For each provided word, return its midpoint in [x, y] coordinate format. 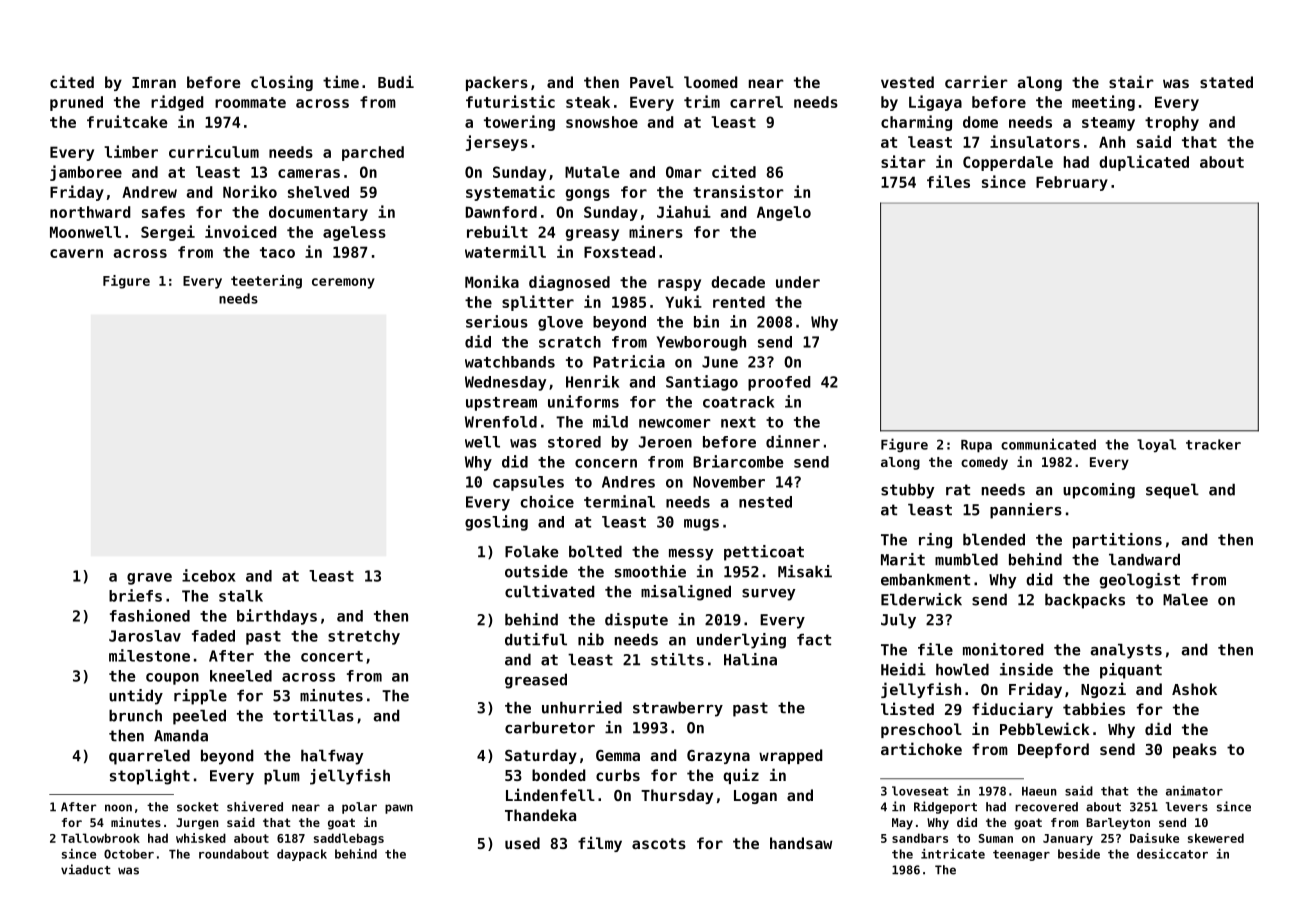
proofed [779, 383]
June [720, 362]
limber [131, 151]
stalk [241, 596]
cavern [76, 253]
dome [980, 122]
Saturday [541, 756]
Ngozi [1103, 690]
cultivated [550, 591]
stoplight [150, 777]
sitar [903, 161]
